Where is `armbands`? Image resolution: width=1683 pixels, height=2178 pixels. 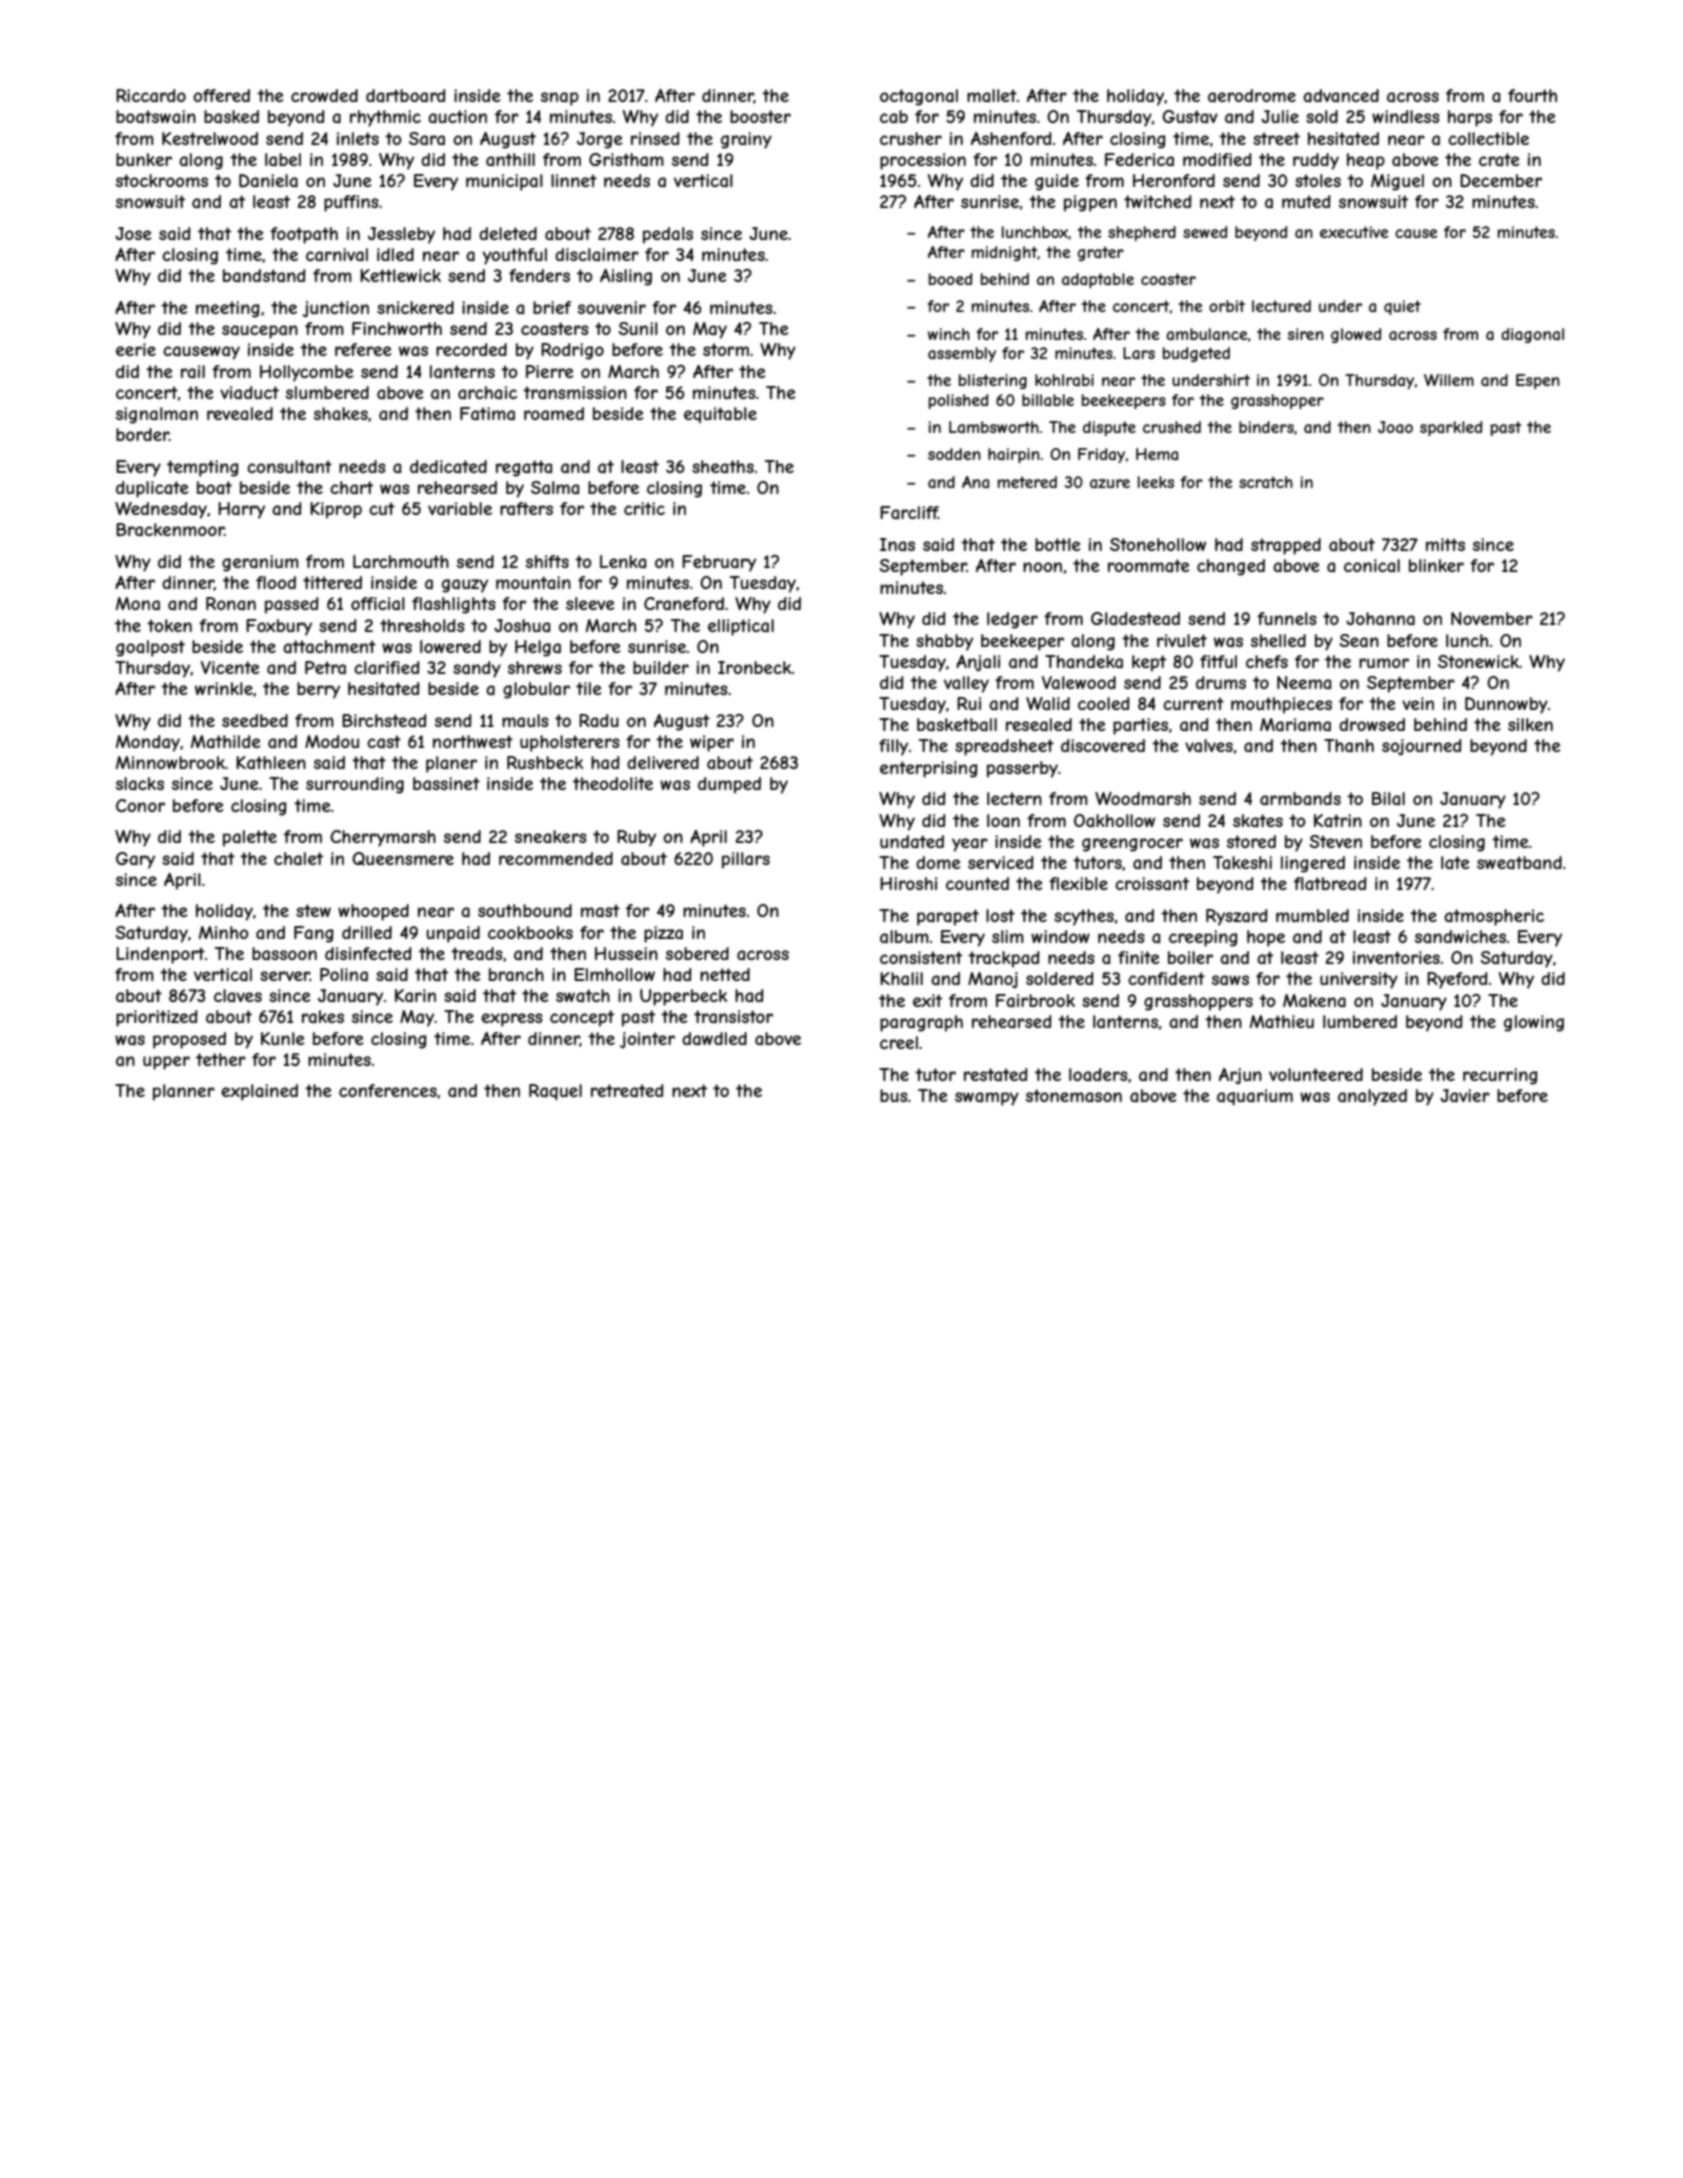 armbands is located at coordinates (1300, 798).
